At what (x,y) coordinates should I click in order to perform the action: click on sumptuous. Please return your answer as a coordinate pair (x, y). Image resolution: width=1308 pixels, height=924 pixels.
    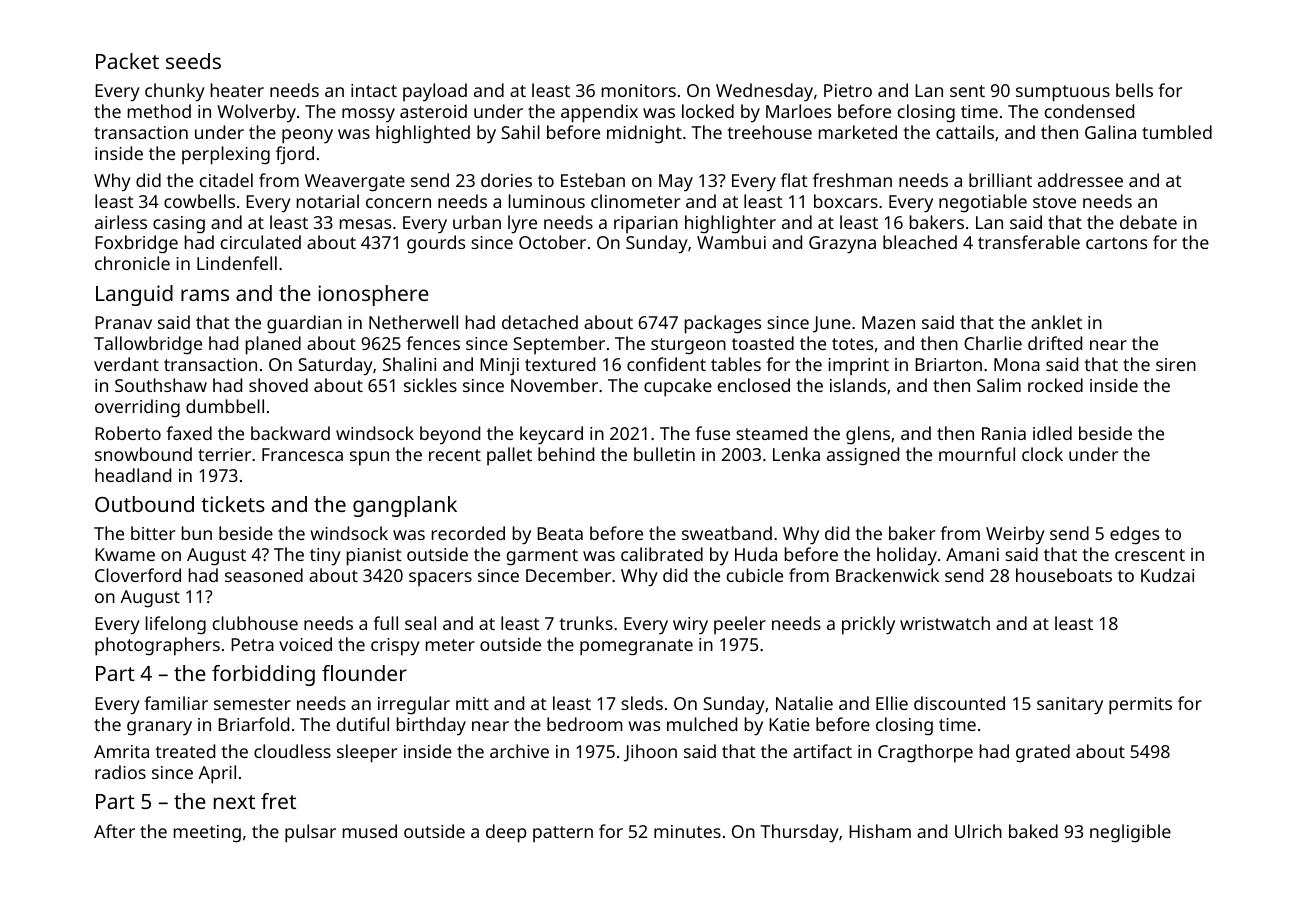
    Looking at the image, I should click on (1063, 93).
